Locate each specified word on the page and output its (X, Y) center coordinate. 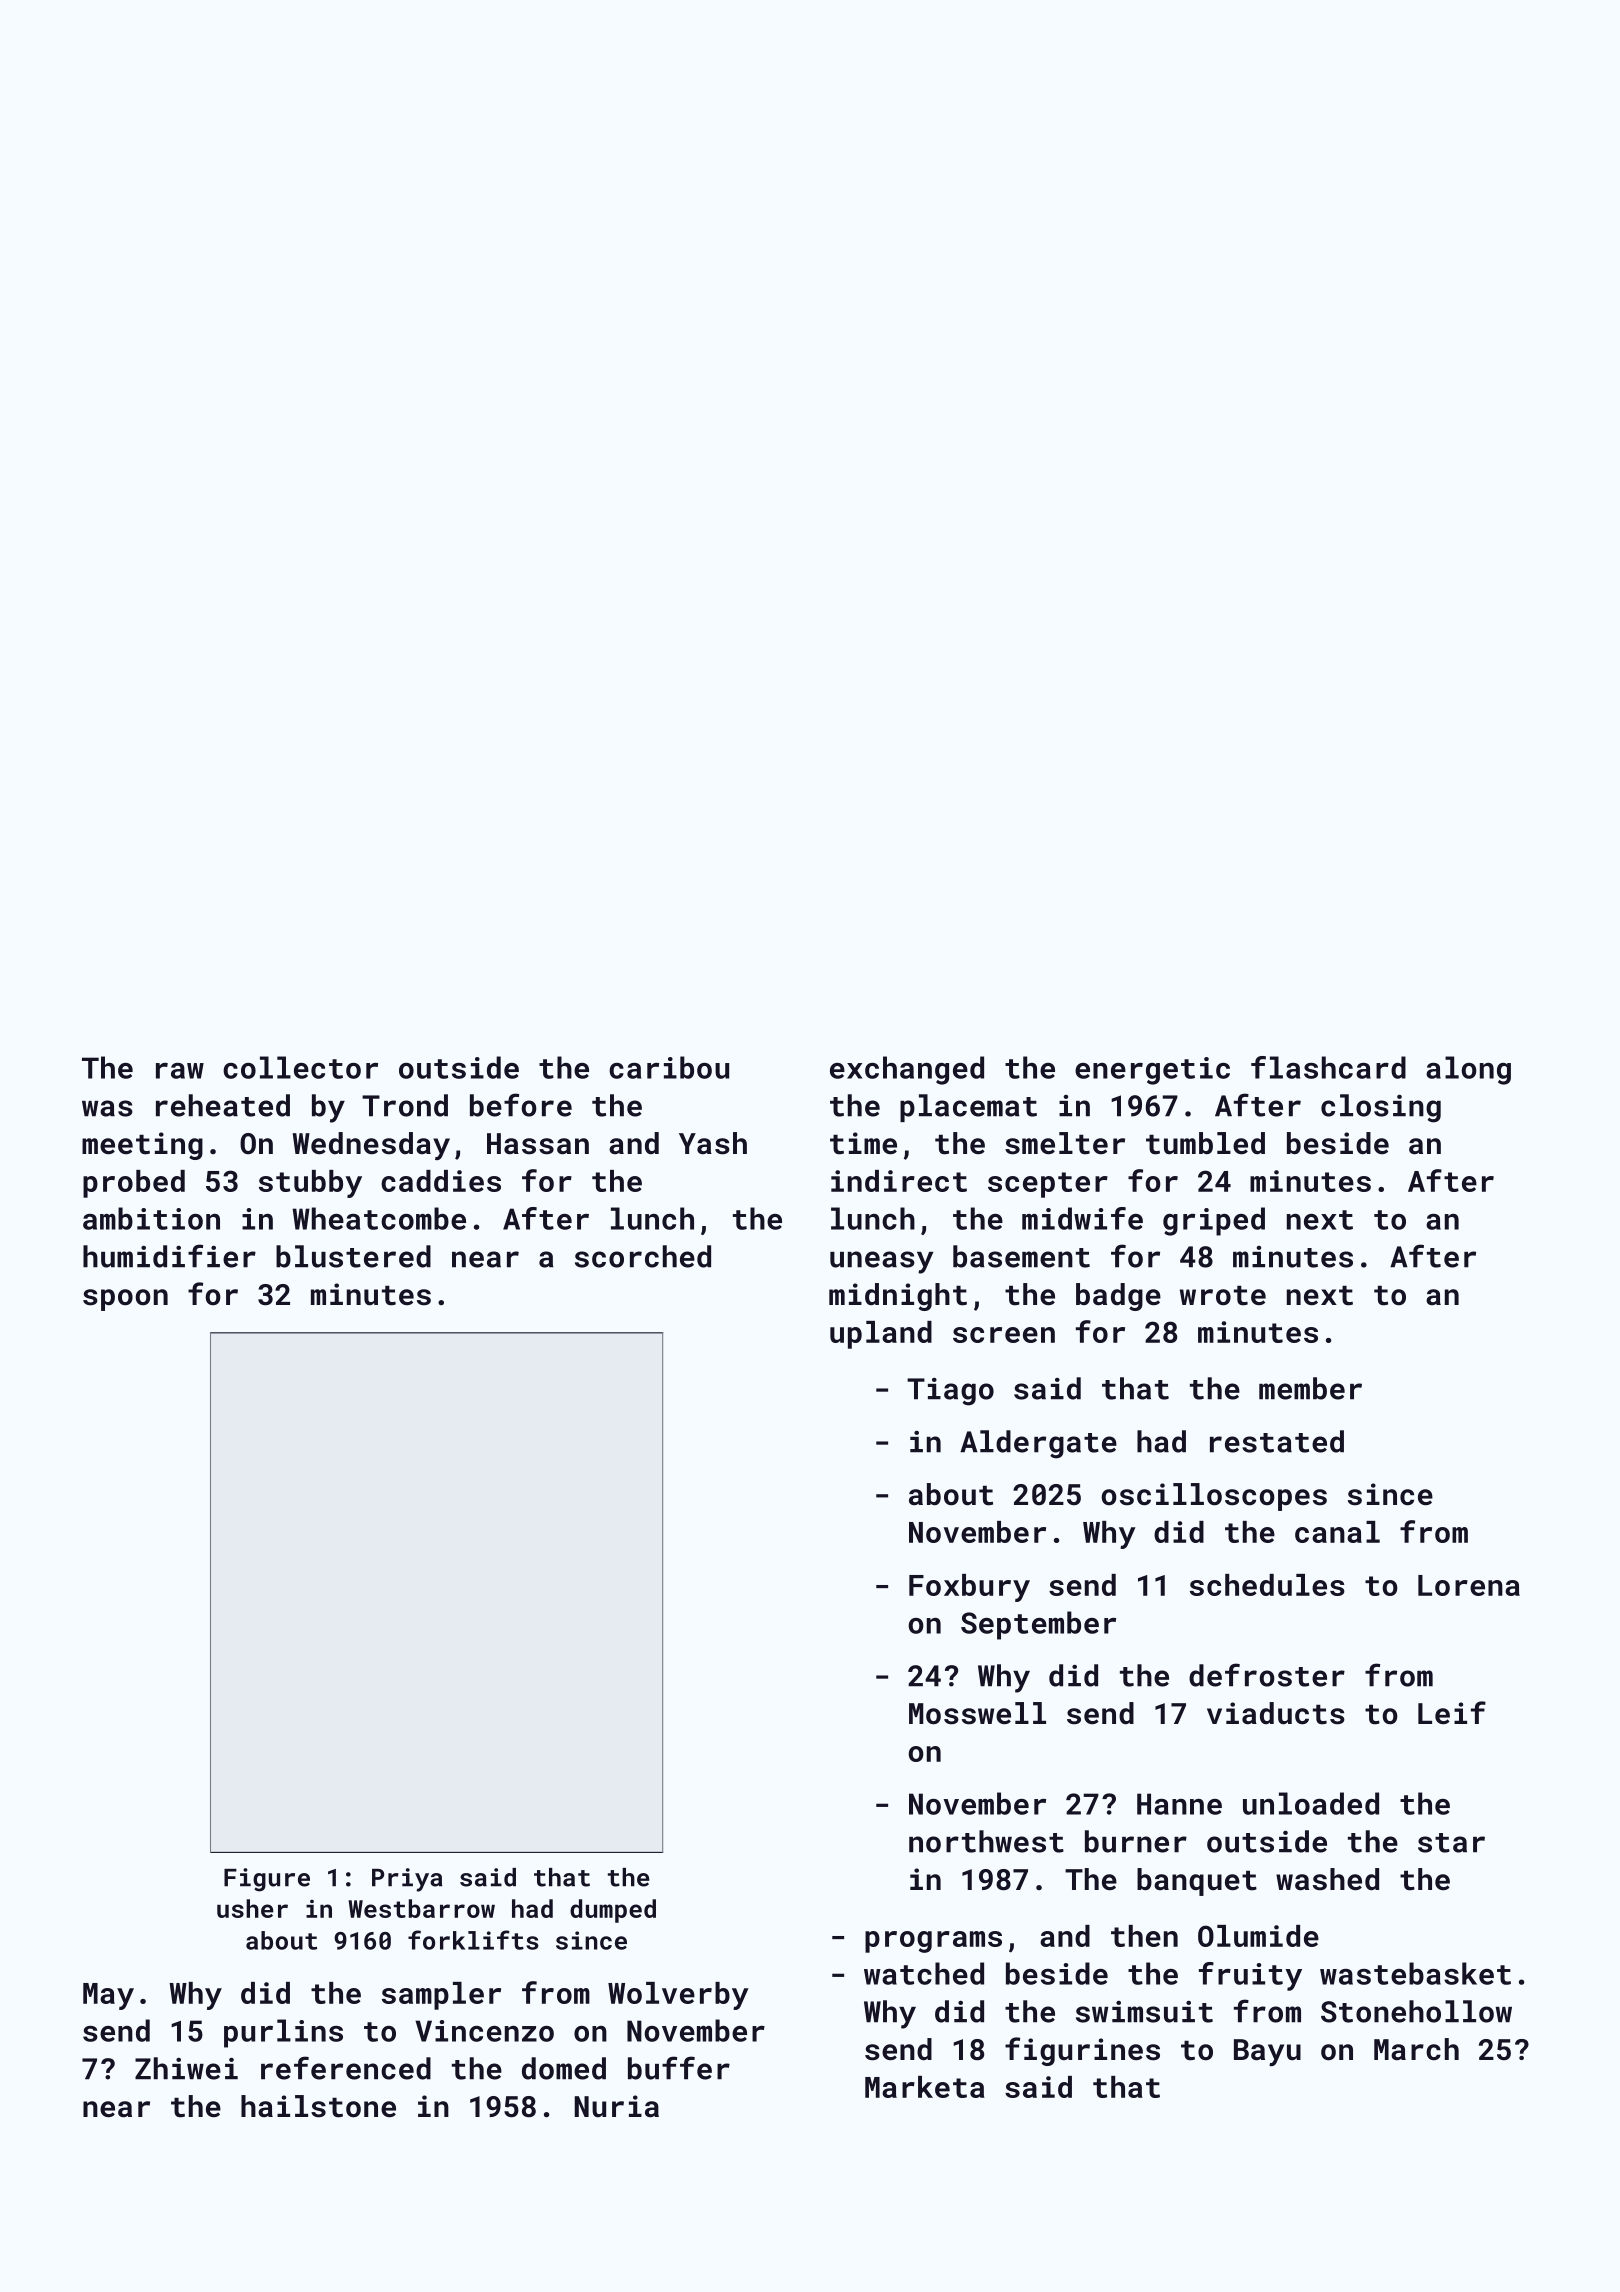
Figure (267, 1880)
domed (564, 2068)
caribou (669, 1067)
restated (1277, 1441)
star (1451, 1843)
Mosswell (977, 1713)
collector (300, 1067)
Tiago (950, 1392)
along (1468, 1070)
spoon (125, 1300)
